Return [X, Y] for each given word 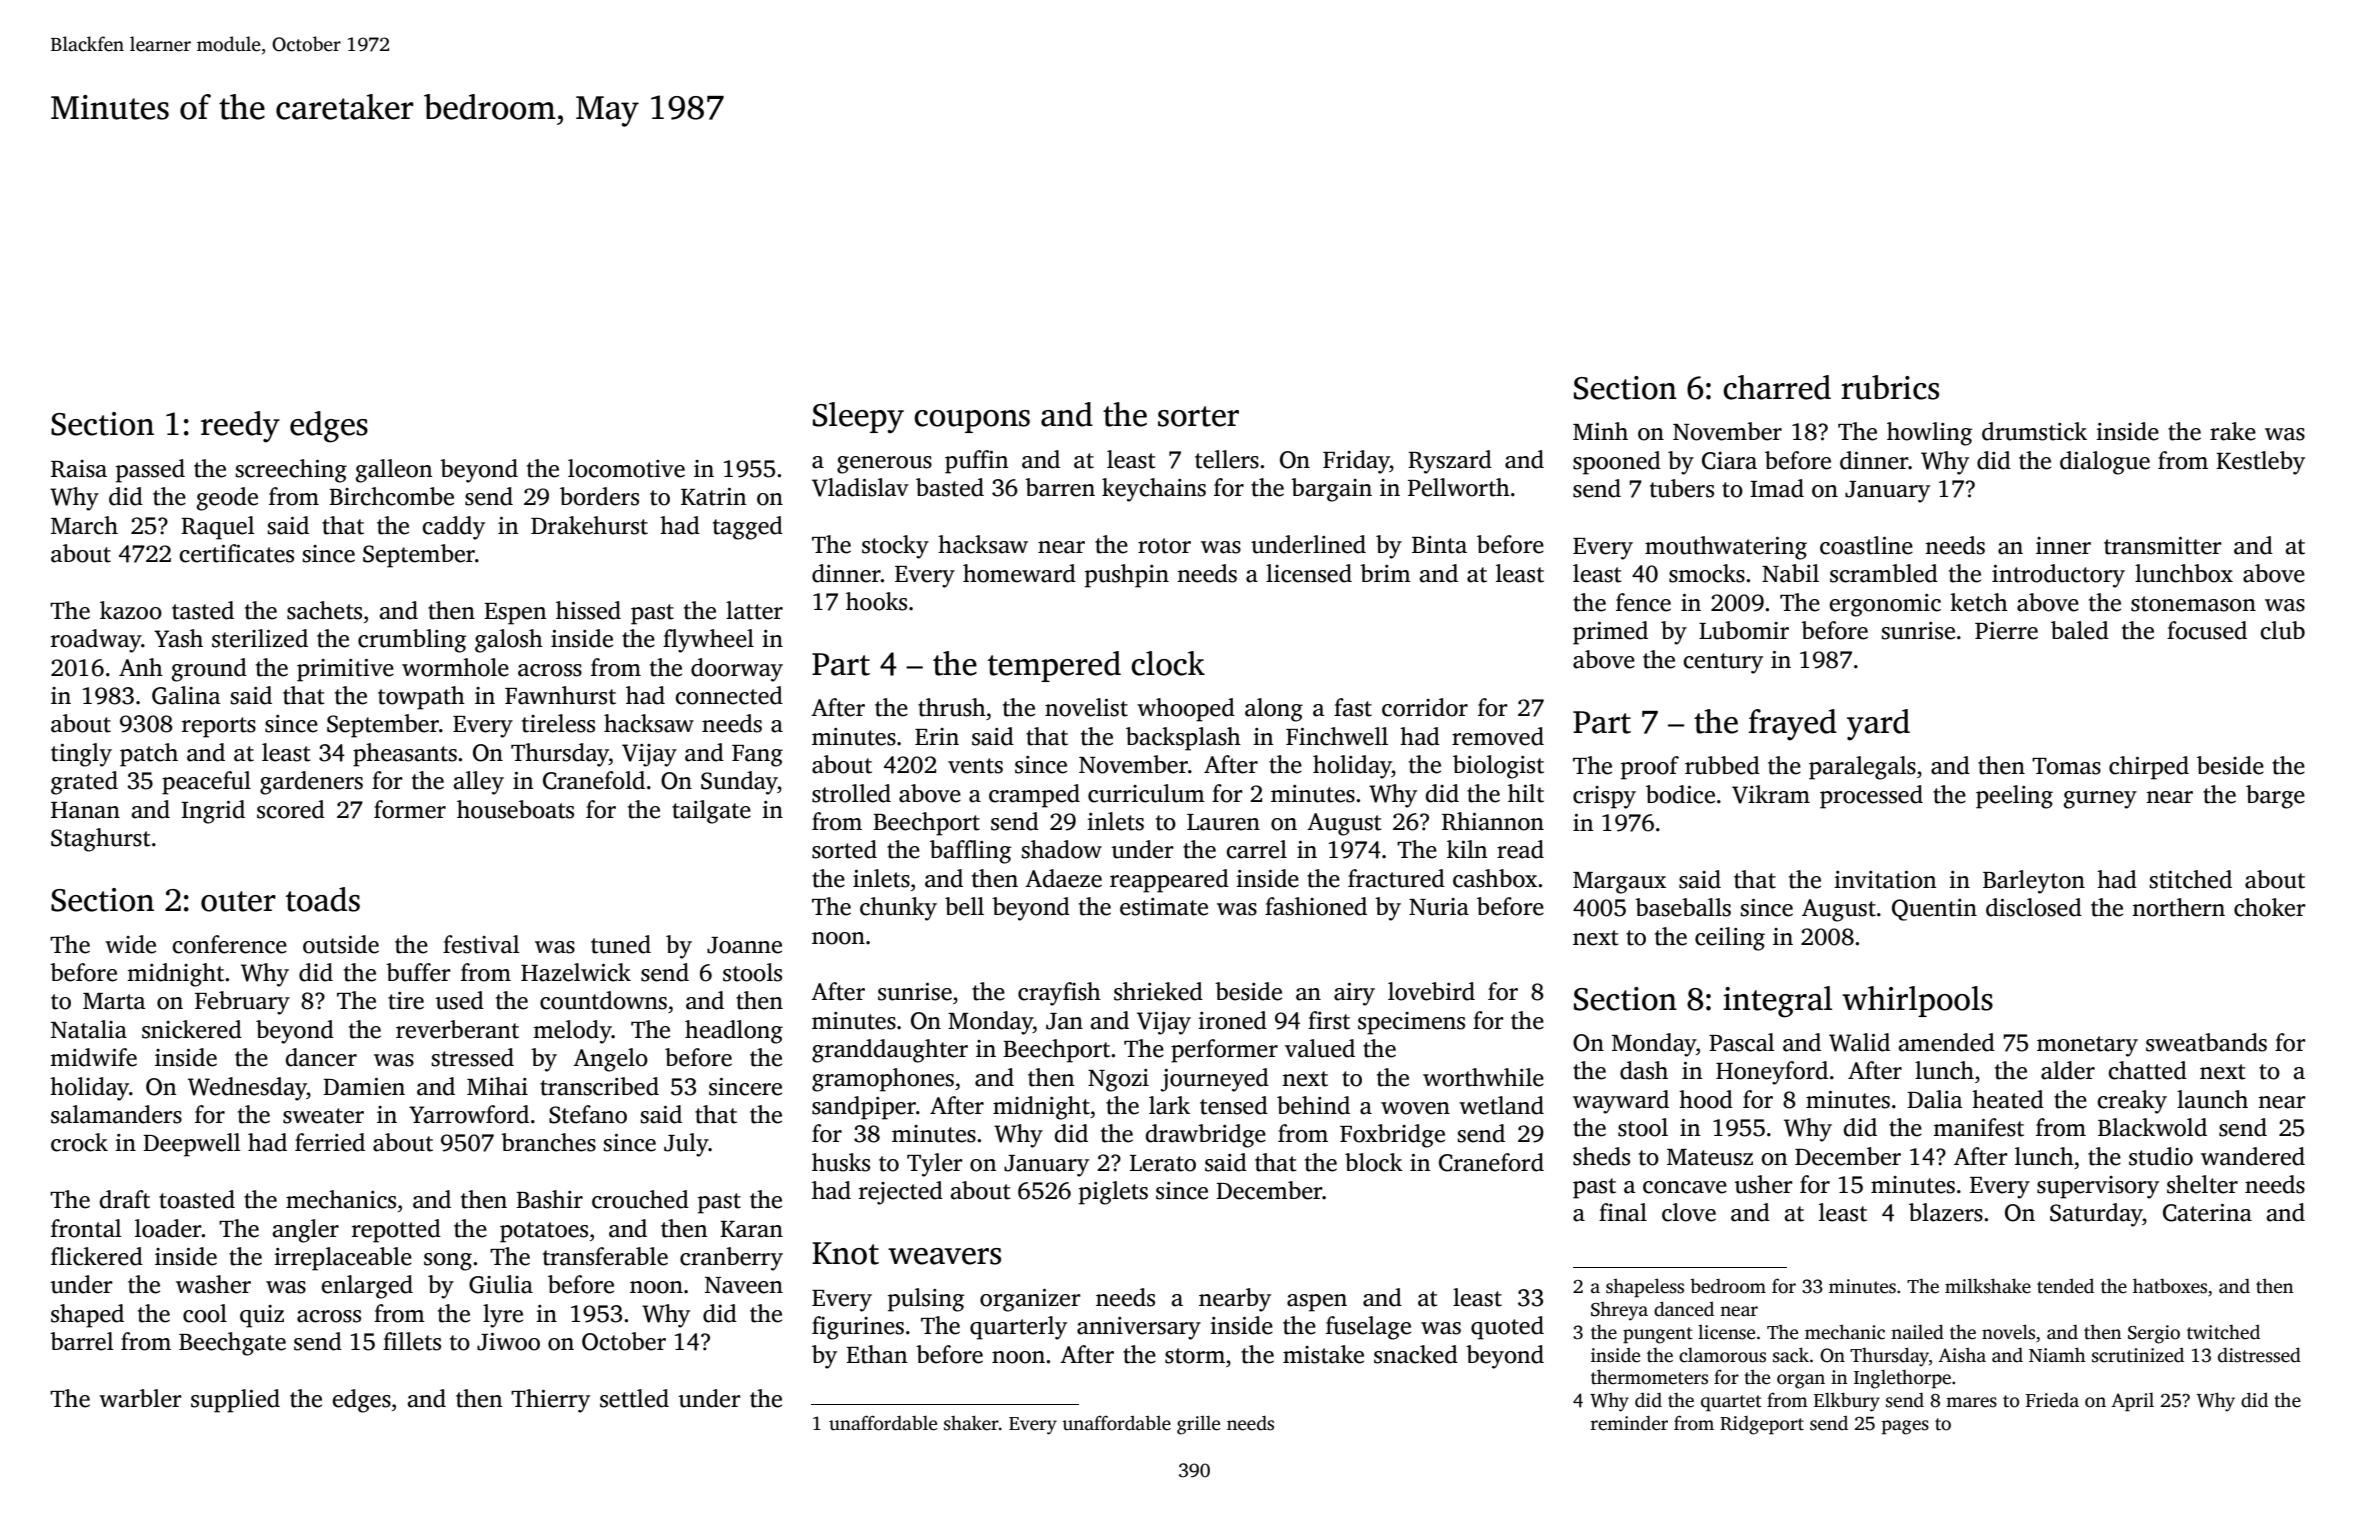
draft [124, 1199]
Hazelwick [576, 972]
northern [2178, 907]
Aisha [1962, 1355]
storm [1195, 1356]
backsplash [1183, 739]
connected [729, 695]
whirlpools [1917, 1001]
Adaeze [1063, 878]
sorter [1198, 416]
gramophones [883, 1080]
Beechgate [232, 1344]
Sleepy [858, 418]
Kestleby [2260, 463]
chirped [2149, 768]
